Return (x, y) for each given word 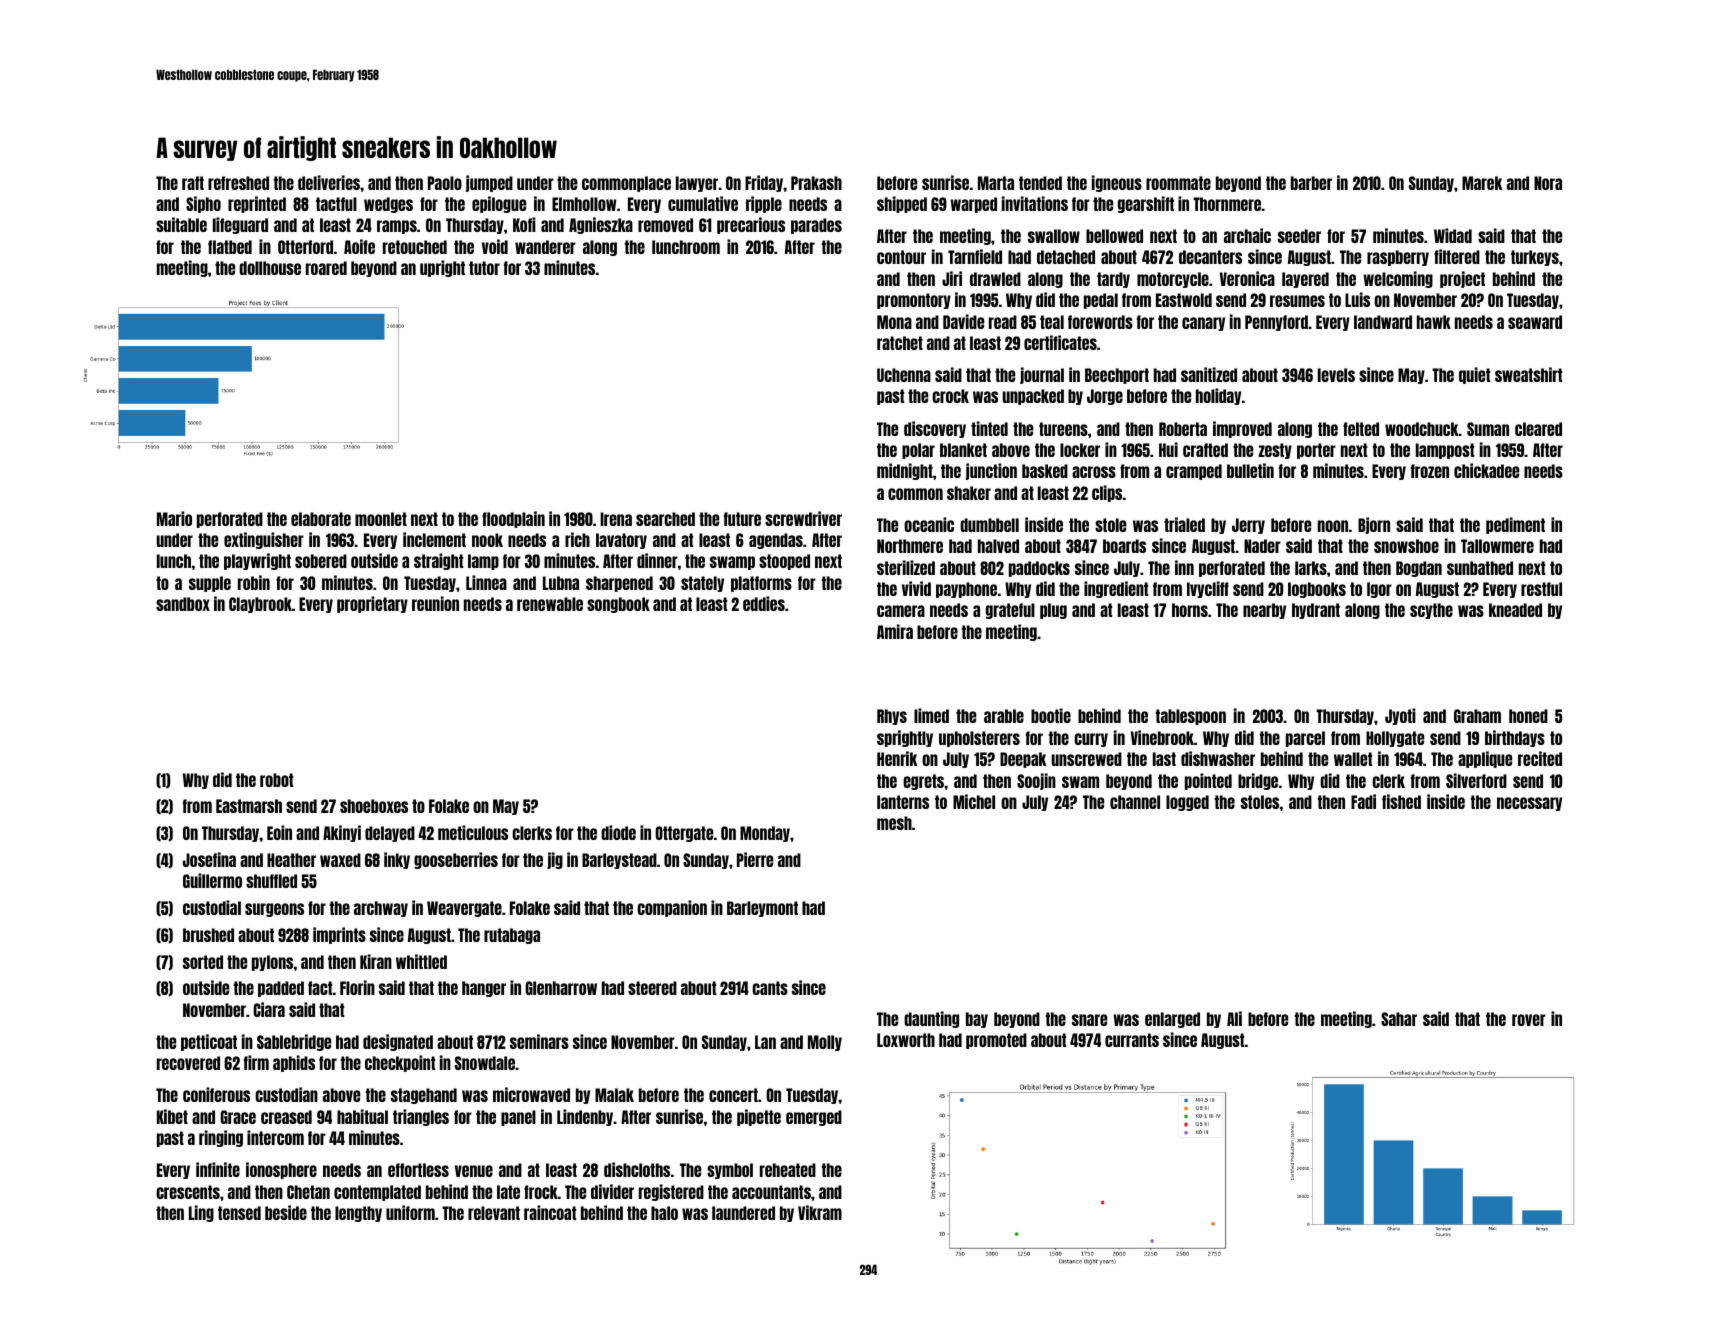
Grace (238, 1117)
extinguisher (264, 540)
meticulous (473, 832)
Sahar (1399, 1019)
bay (977, 1020)
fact (320, 988)
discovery (935, 429)
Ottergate (684, 834)
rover (1529, 1020)
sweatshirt (1528, 374)
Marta (996, 183)
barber (1311, 183)
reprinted (257, 204)
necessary (1529, 804)
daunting (931, 1019)
